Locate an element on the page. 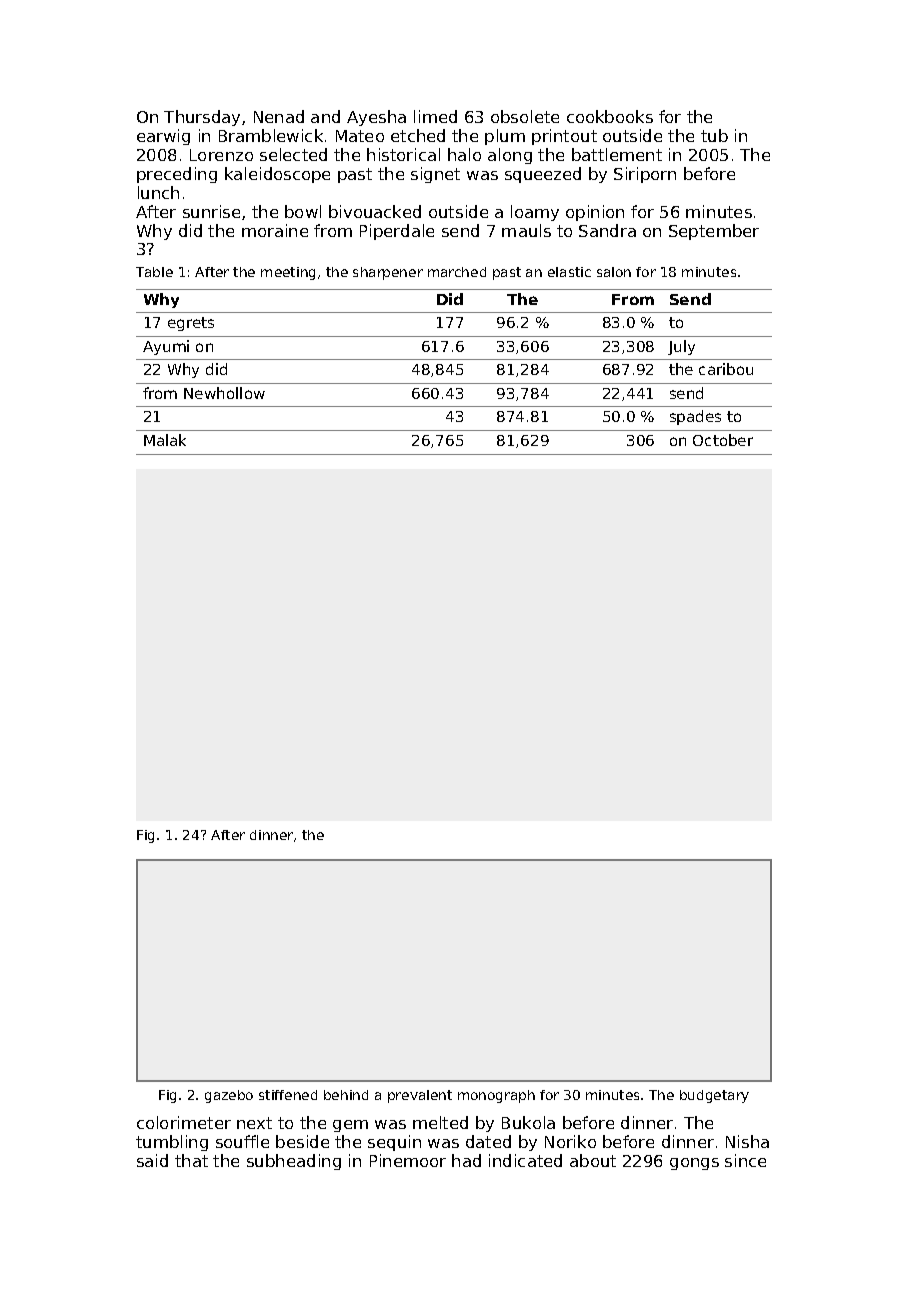 The image size is (908, 1316). Newhollow is located at coordinates (224, 393).
